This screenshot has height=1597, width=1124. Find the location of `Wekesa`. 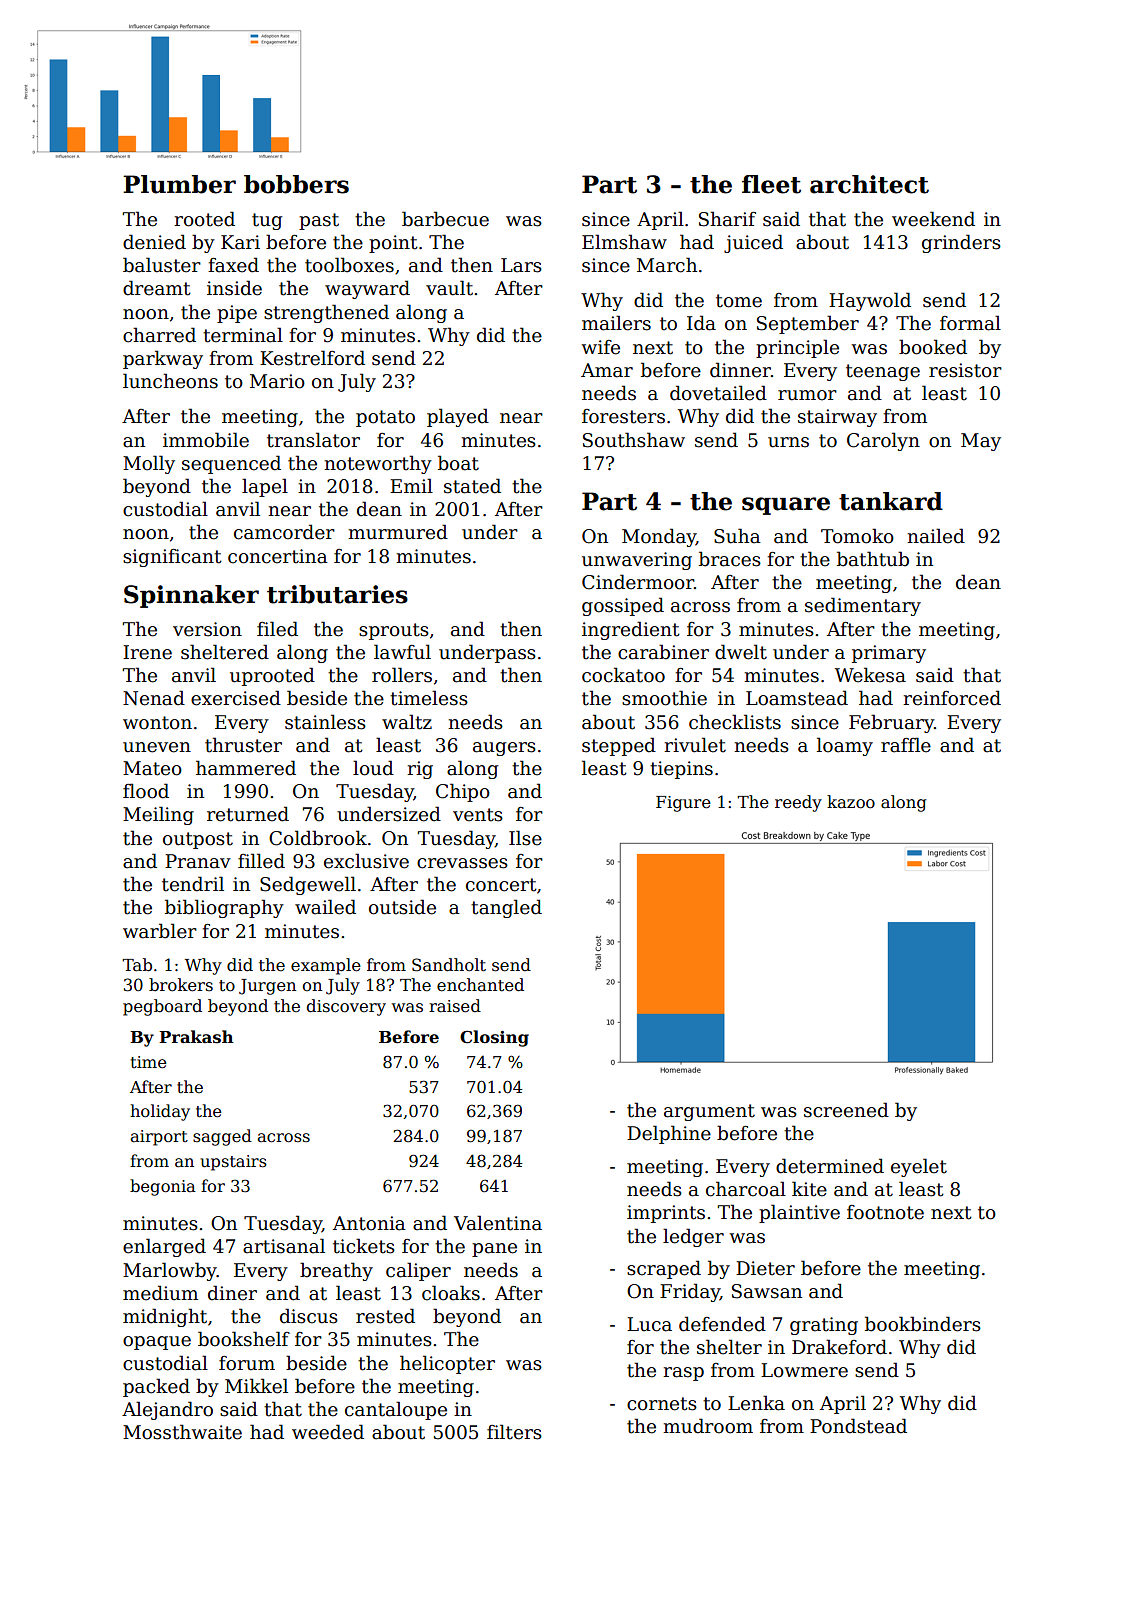

Wekesa is located at coordinates (870, 675).
